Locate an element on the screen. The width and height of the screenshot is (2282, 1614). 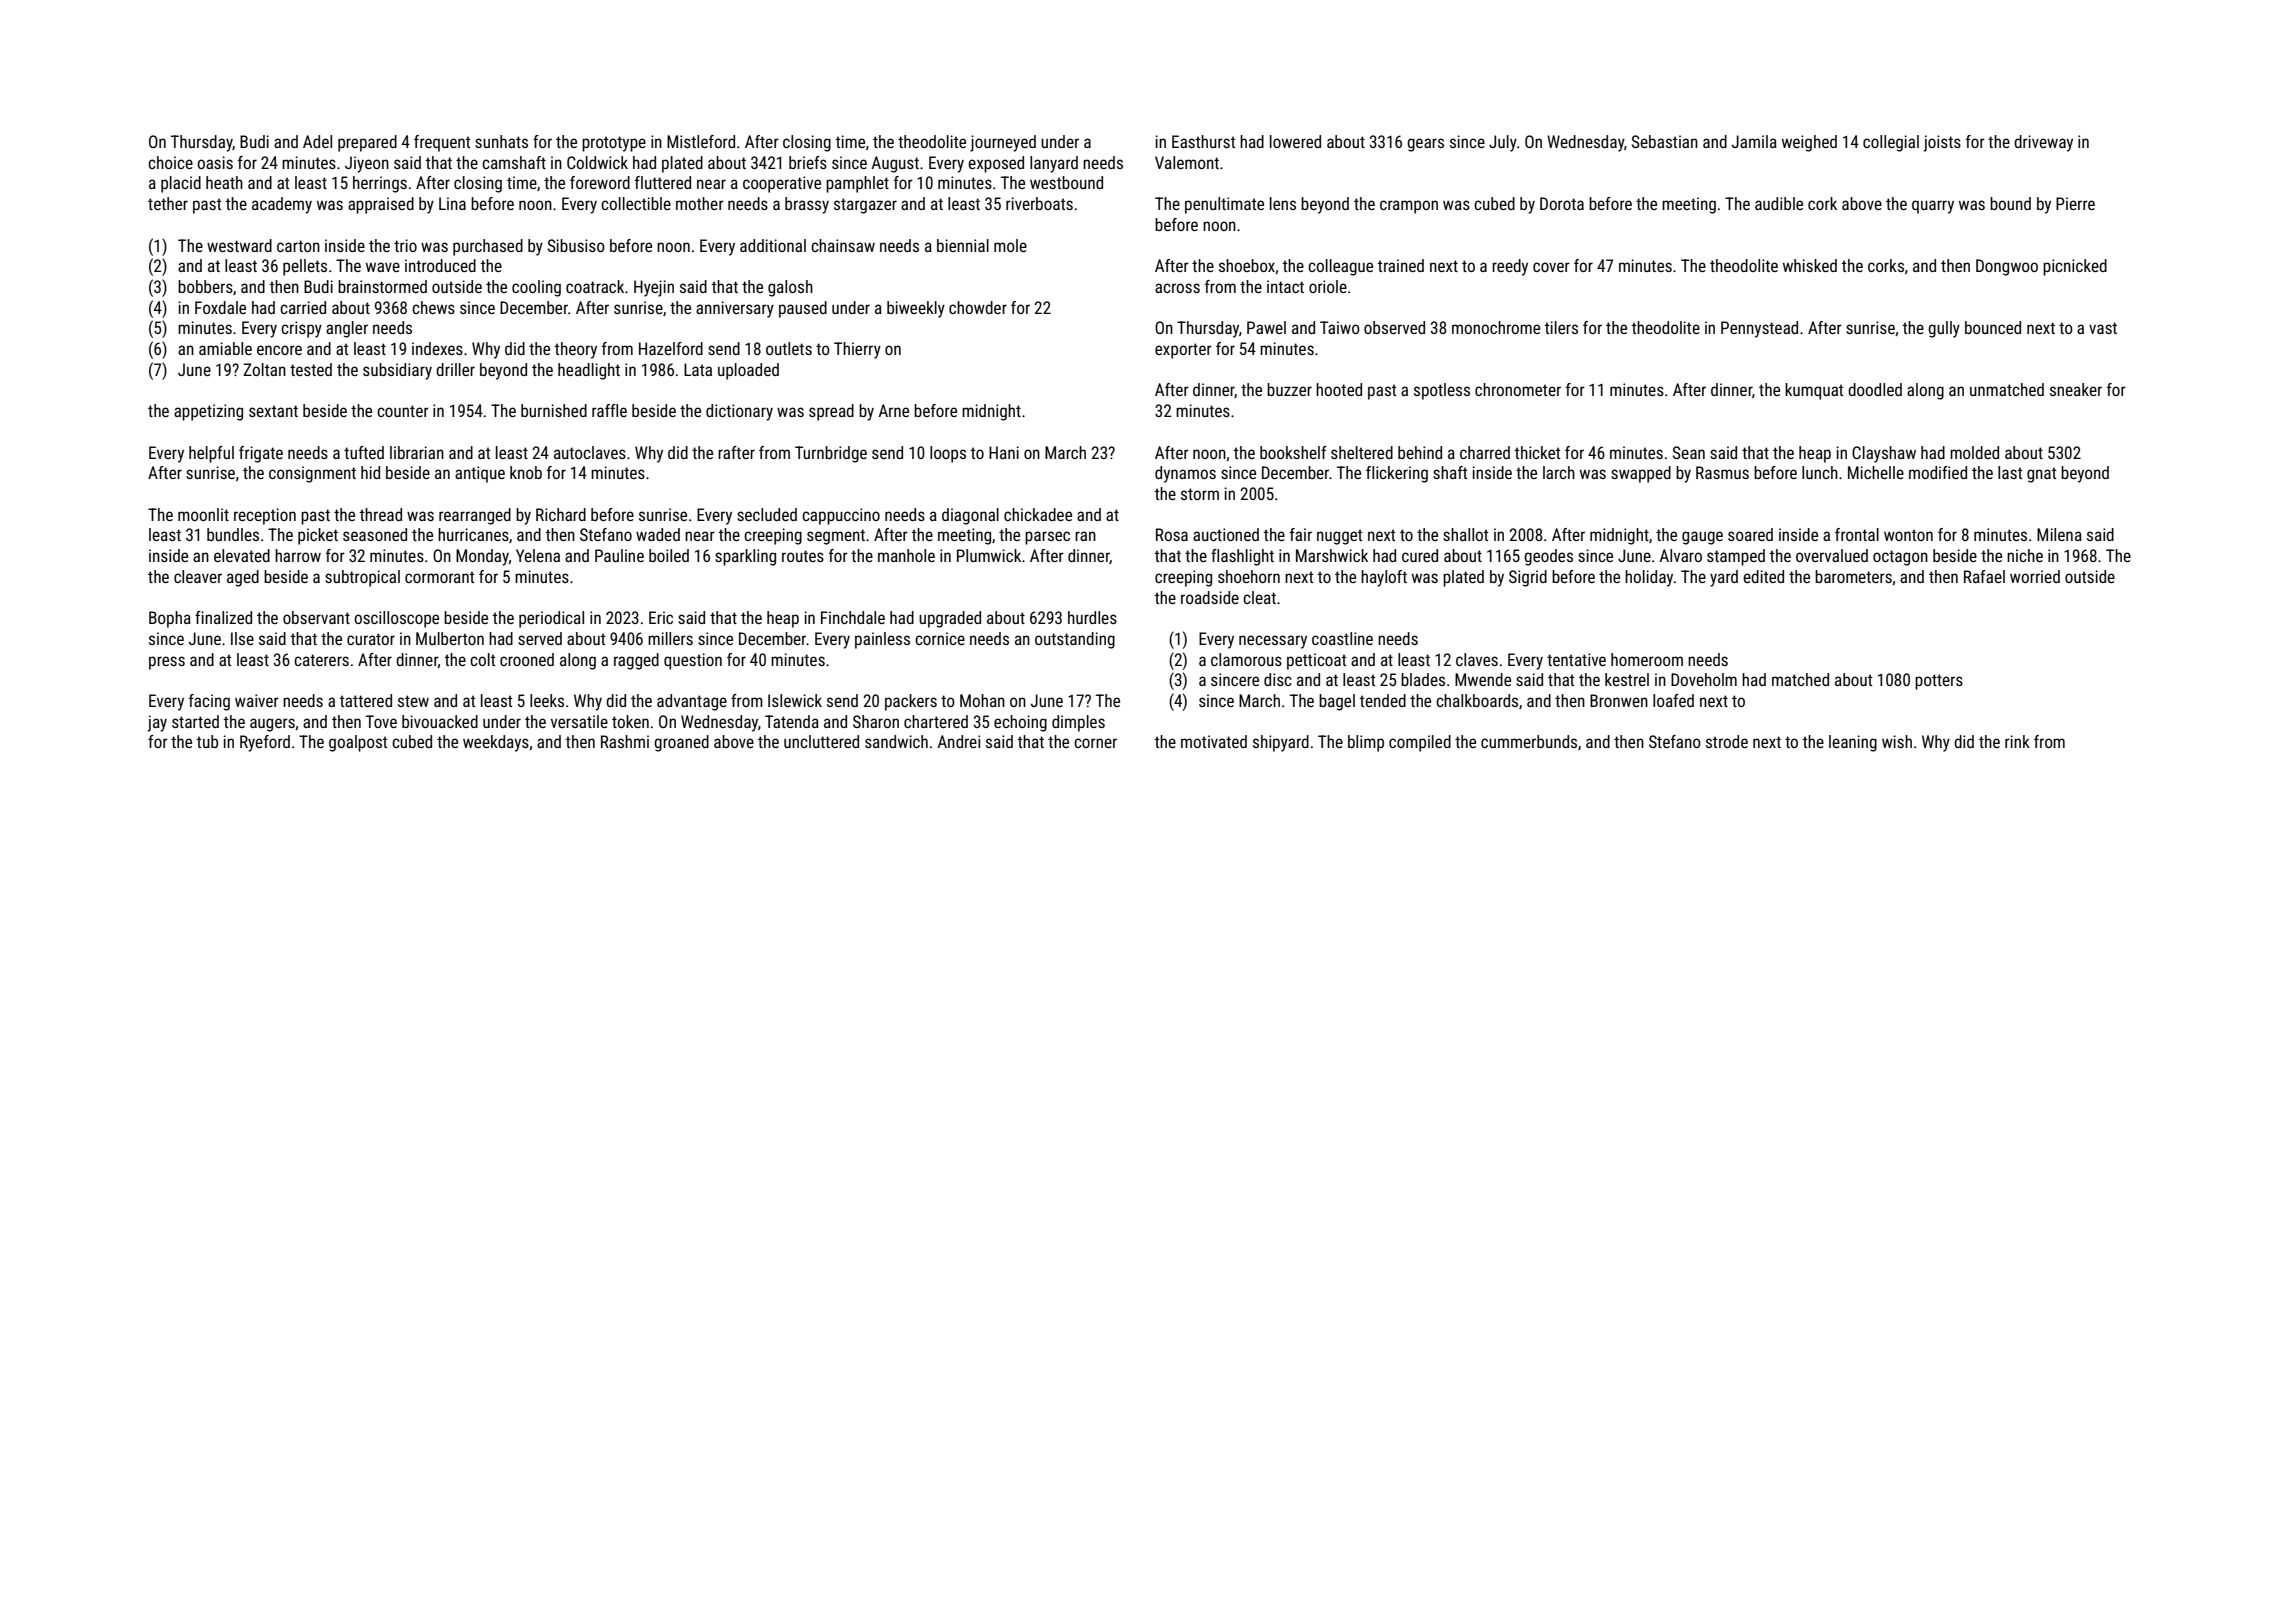
across is located at coordinates (1177, 288).
